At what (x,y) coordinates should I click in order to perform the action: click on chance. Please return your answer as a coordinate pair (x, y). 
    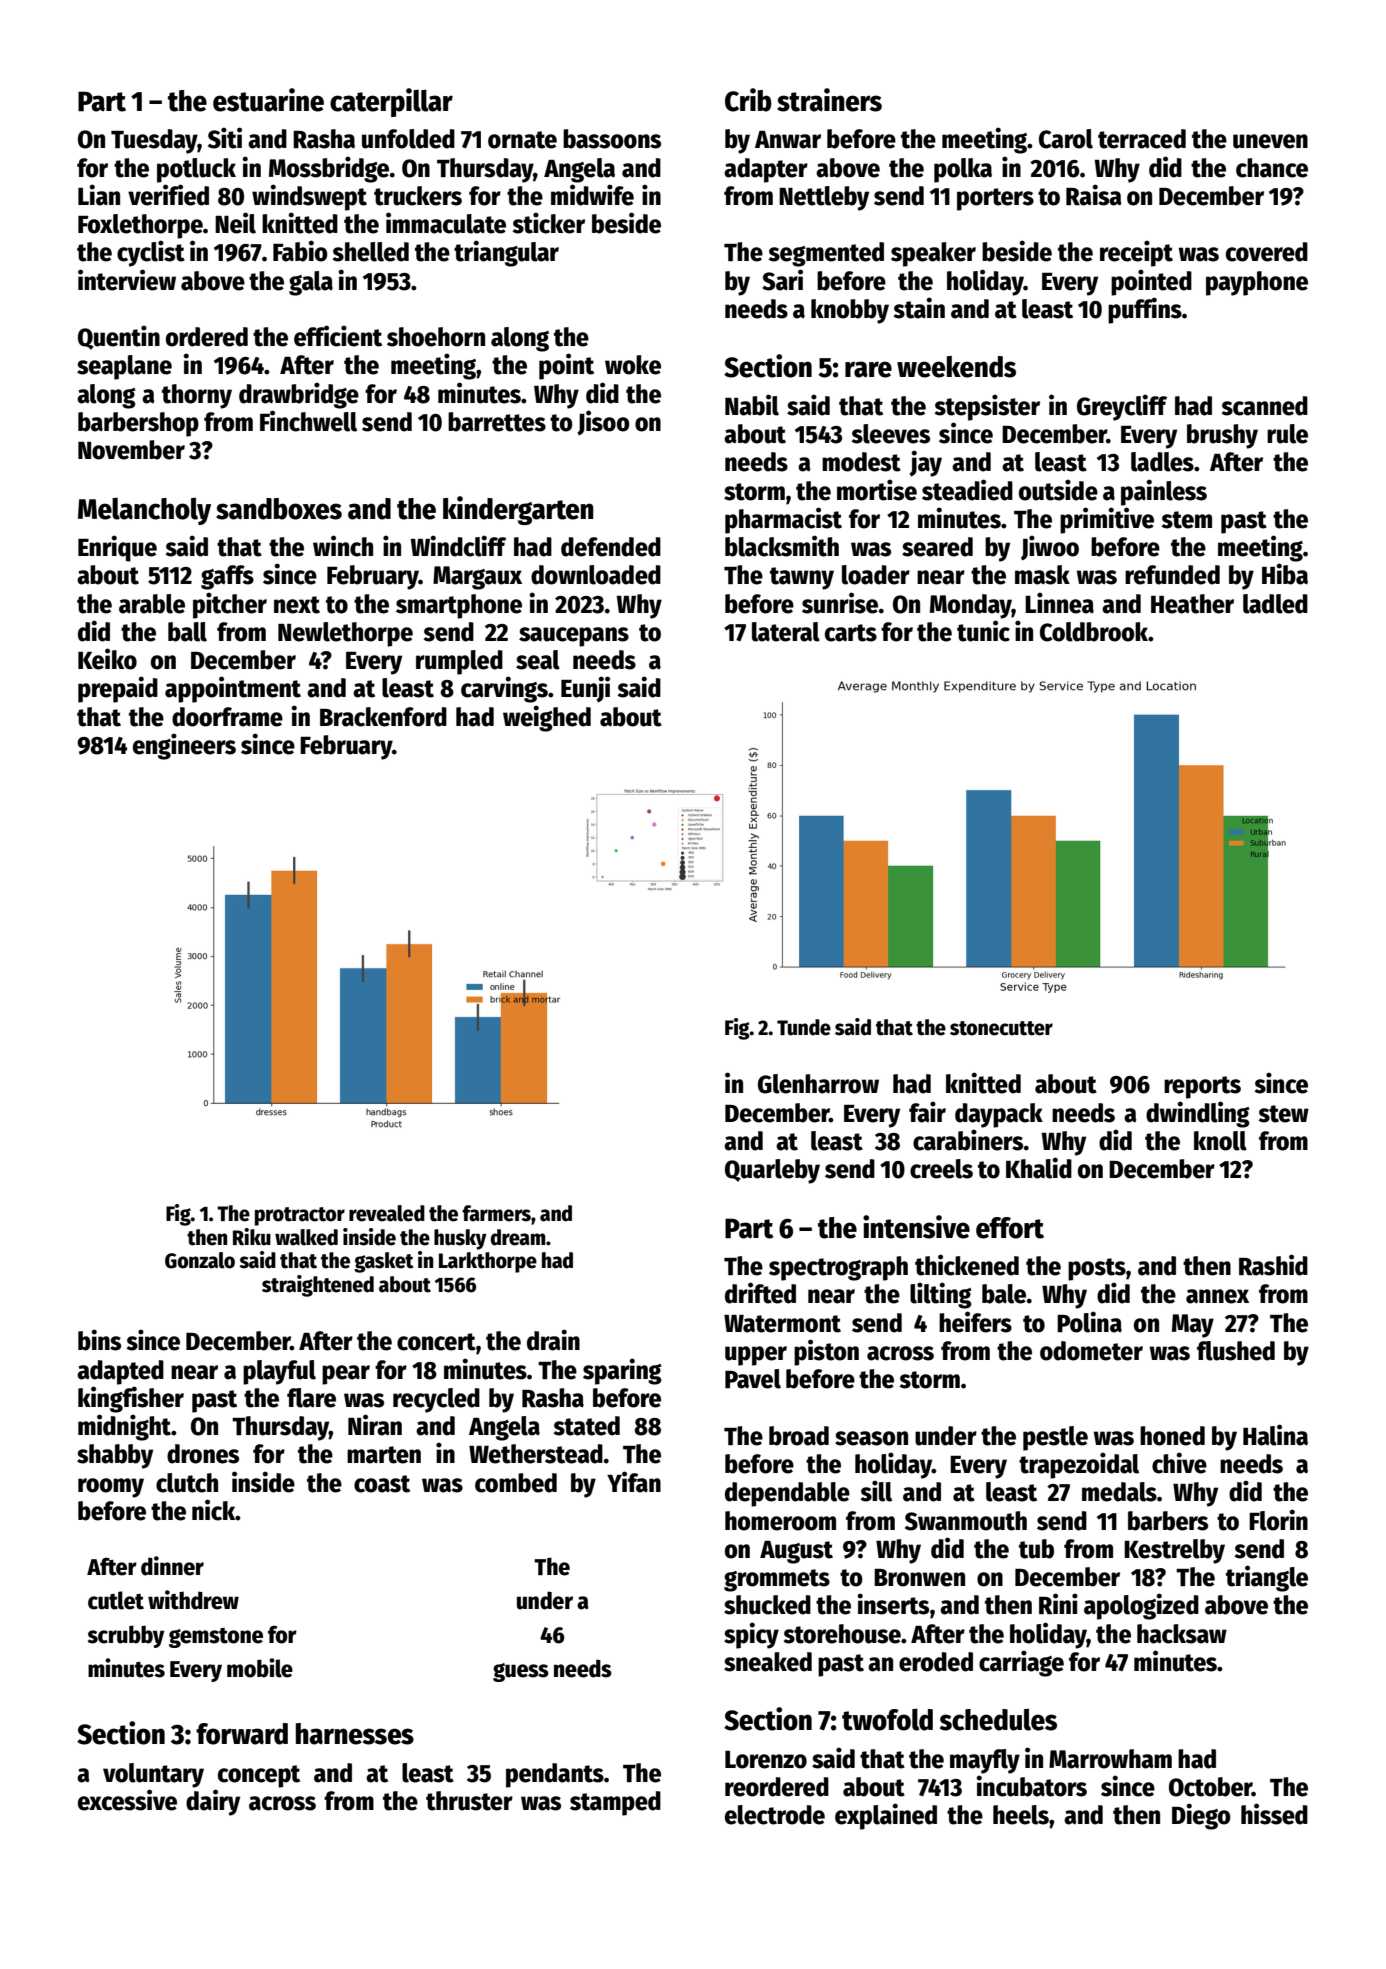
    Looking at the image, I should click on (1272, 168).
